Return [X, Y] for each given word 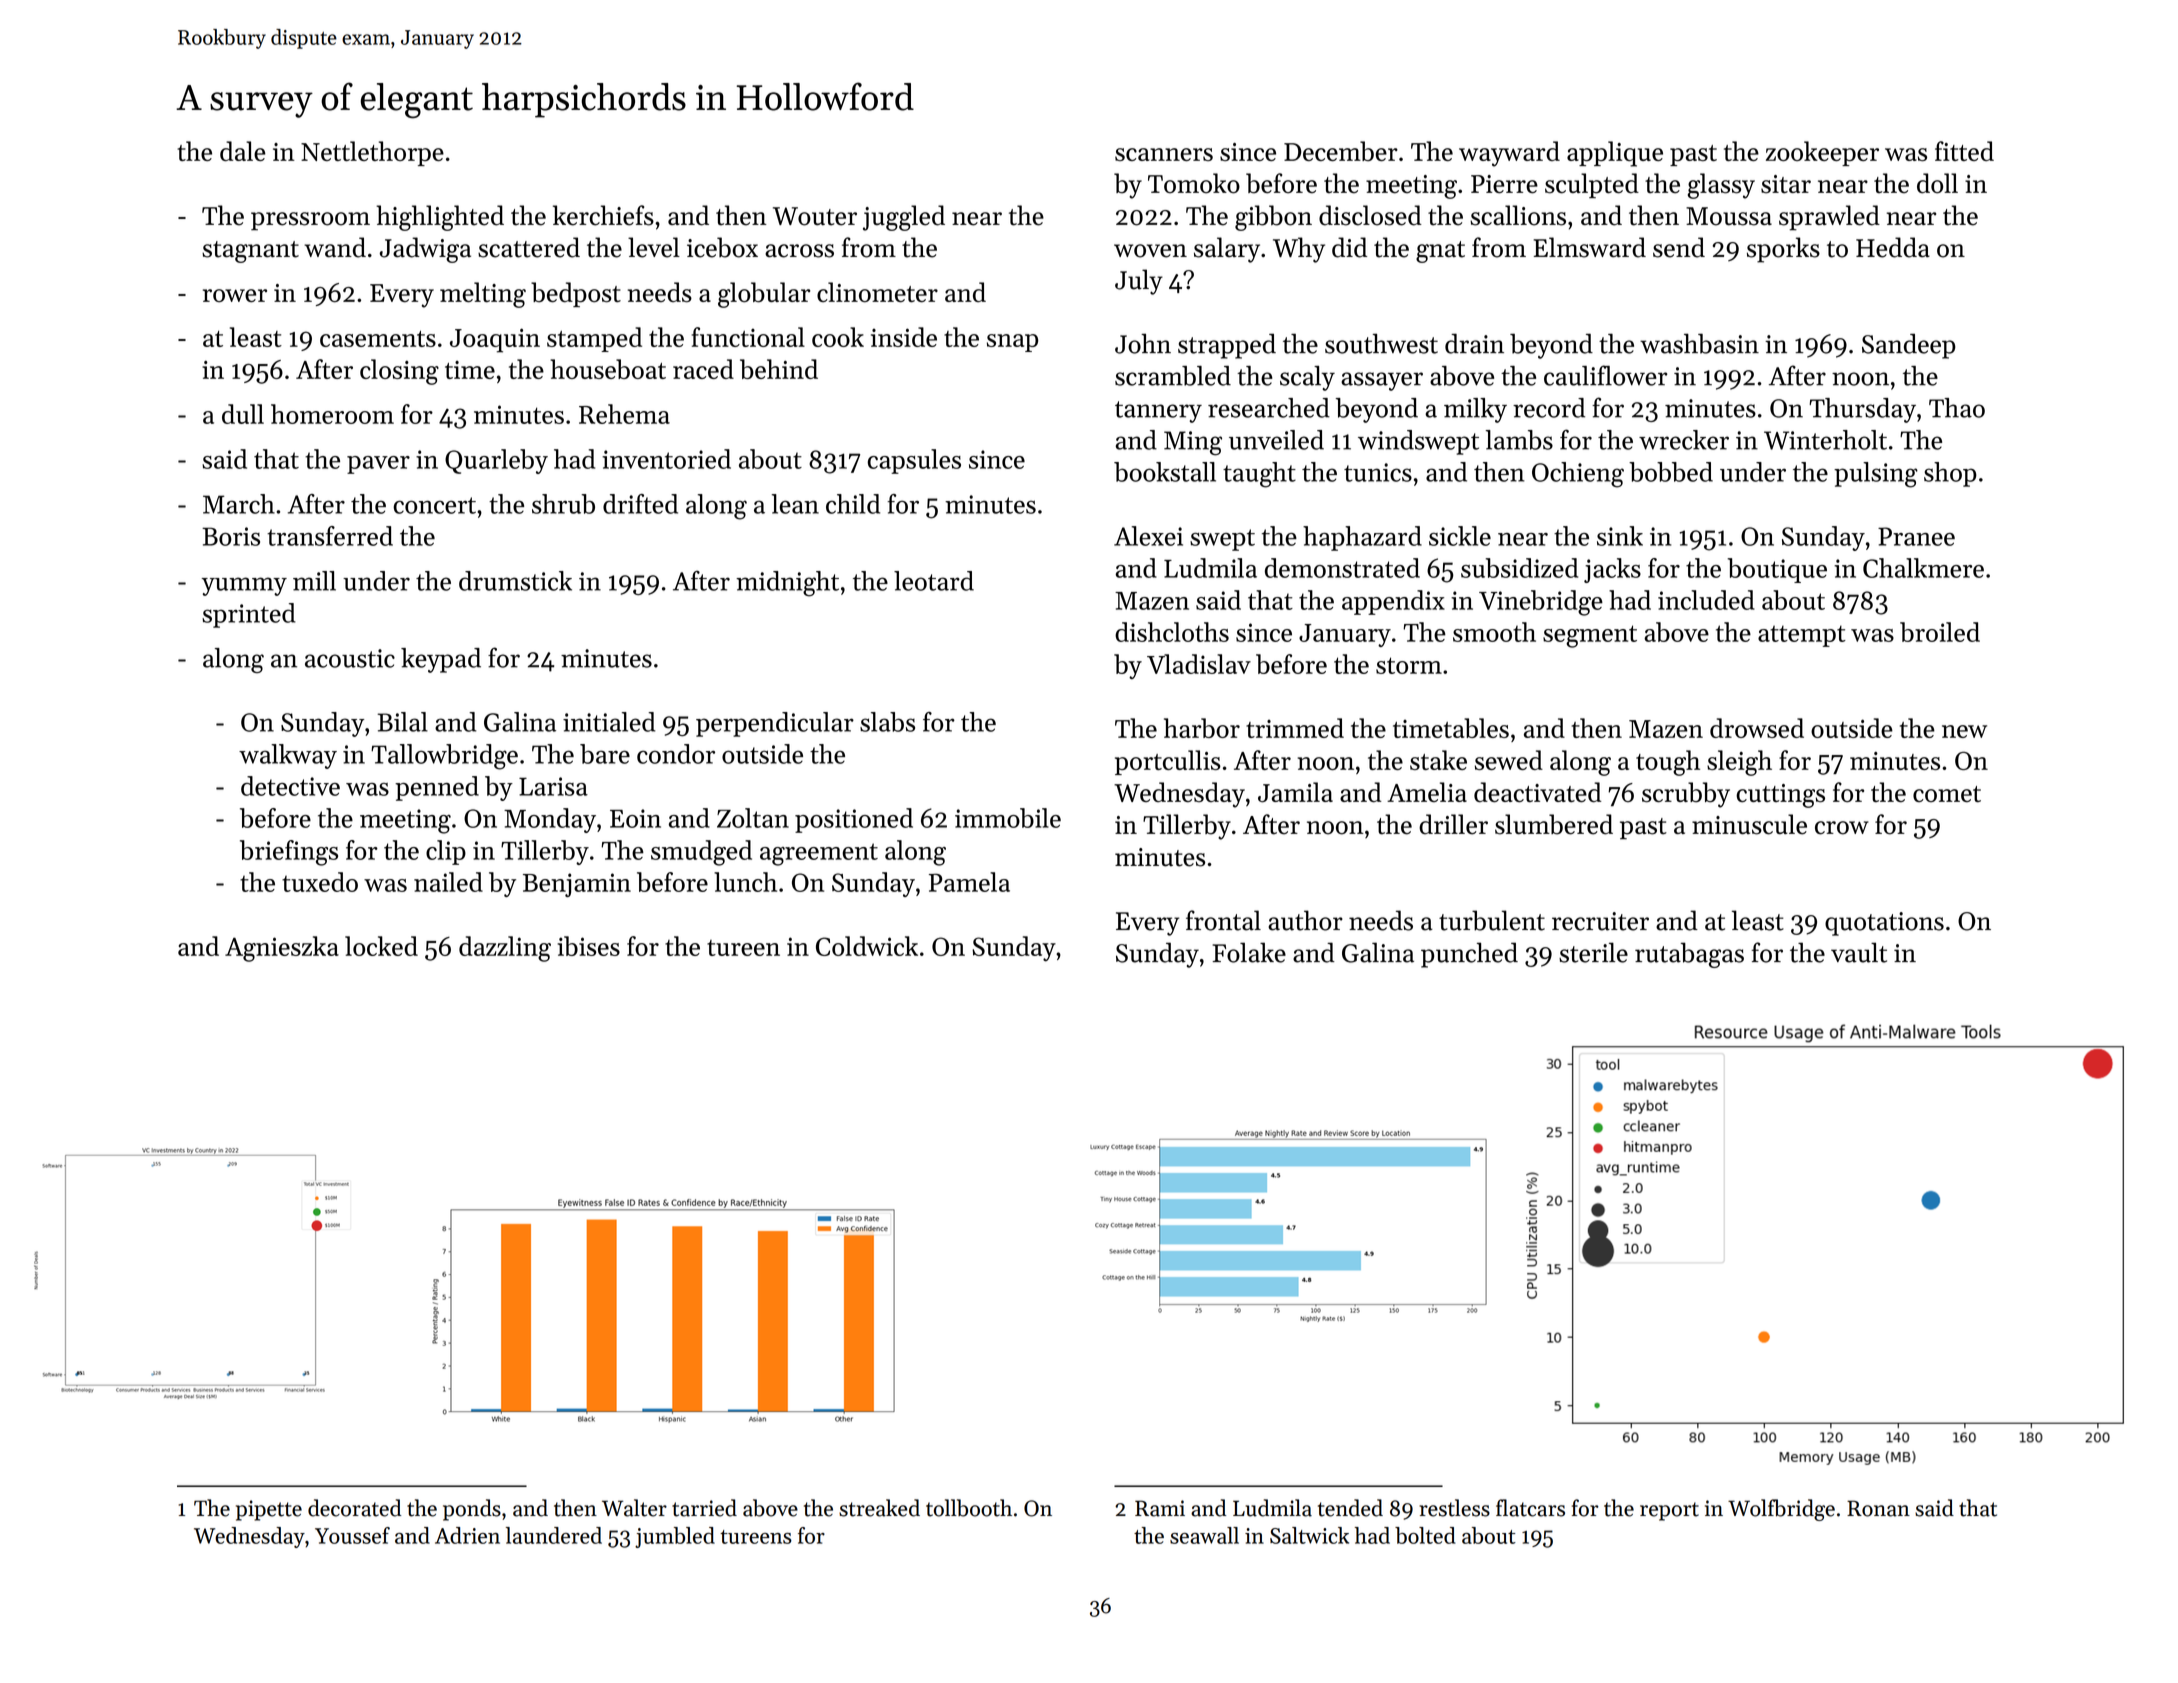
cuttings [1780, 796]
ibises [588, 946]
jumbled [675, 1537]
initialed [609, 722]
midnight [787, 584]
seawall [1204, 1535]
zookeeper [1822, 153]
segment [1590, 636]
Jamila [1295, 792]
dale [243, 151]
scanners [1164, 154]
